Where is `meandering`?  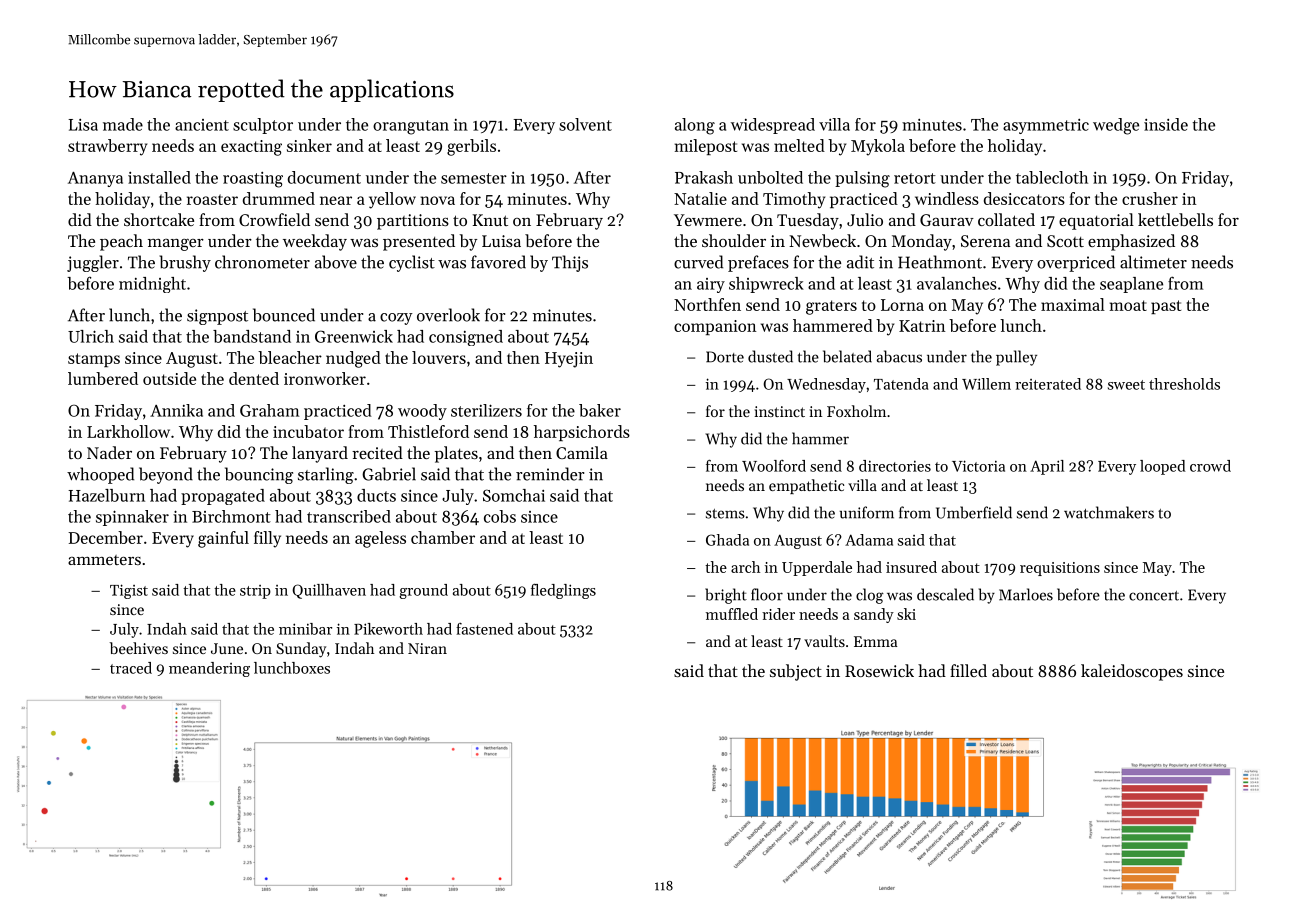 meandering is located at coordinates (209, 669).
